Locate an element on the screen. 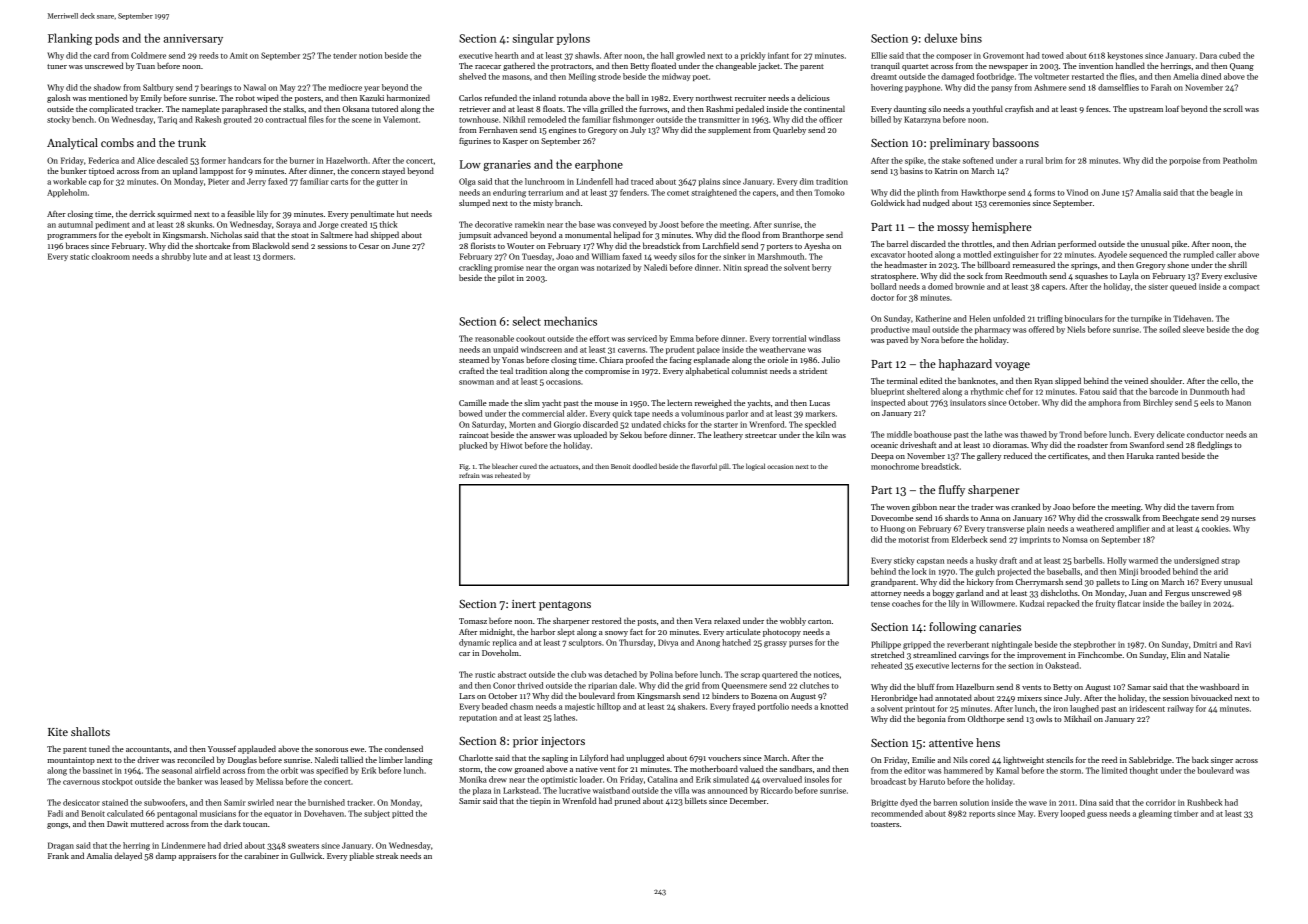 The width and height of the screenshot is (1308, 924). appraisers is located at coordinates (197, 857).
